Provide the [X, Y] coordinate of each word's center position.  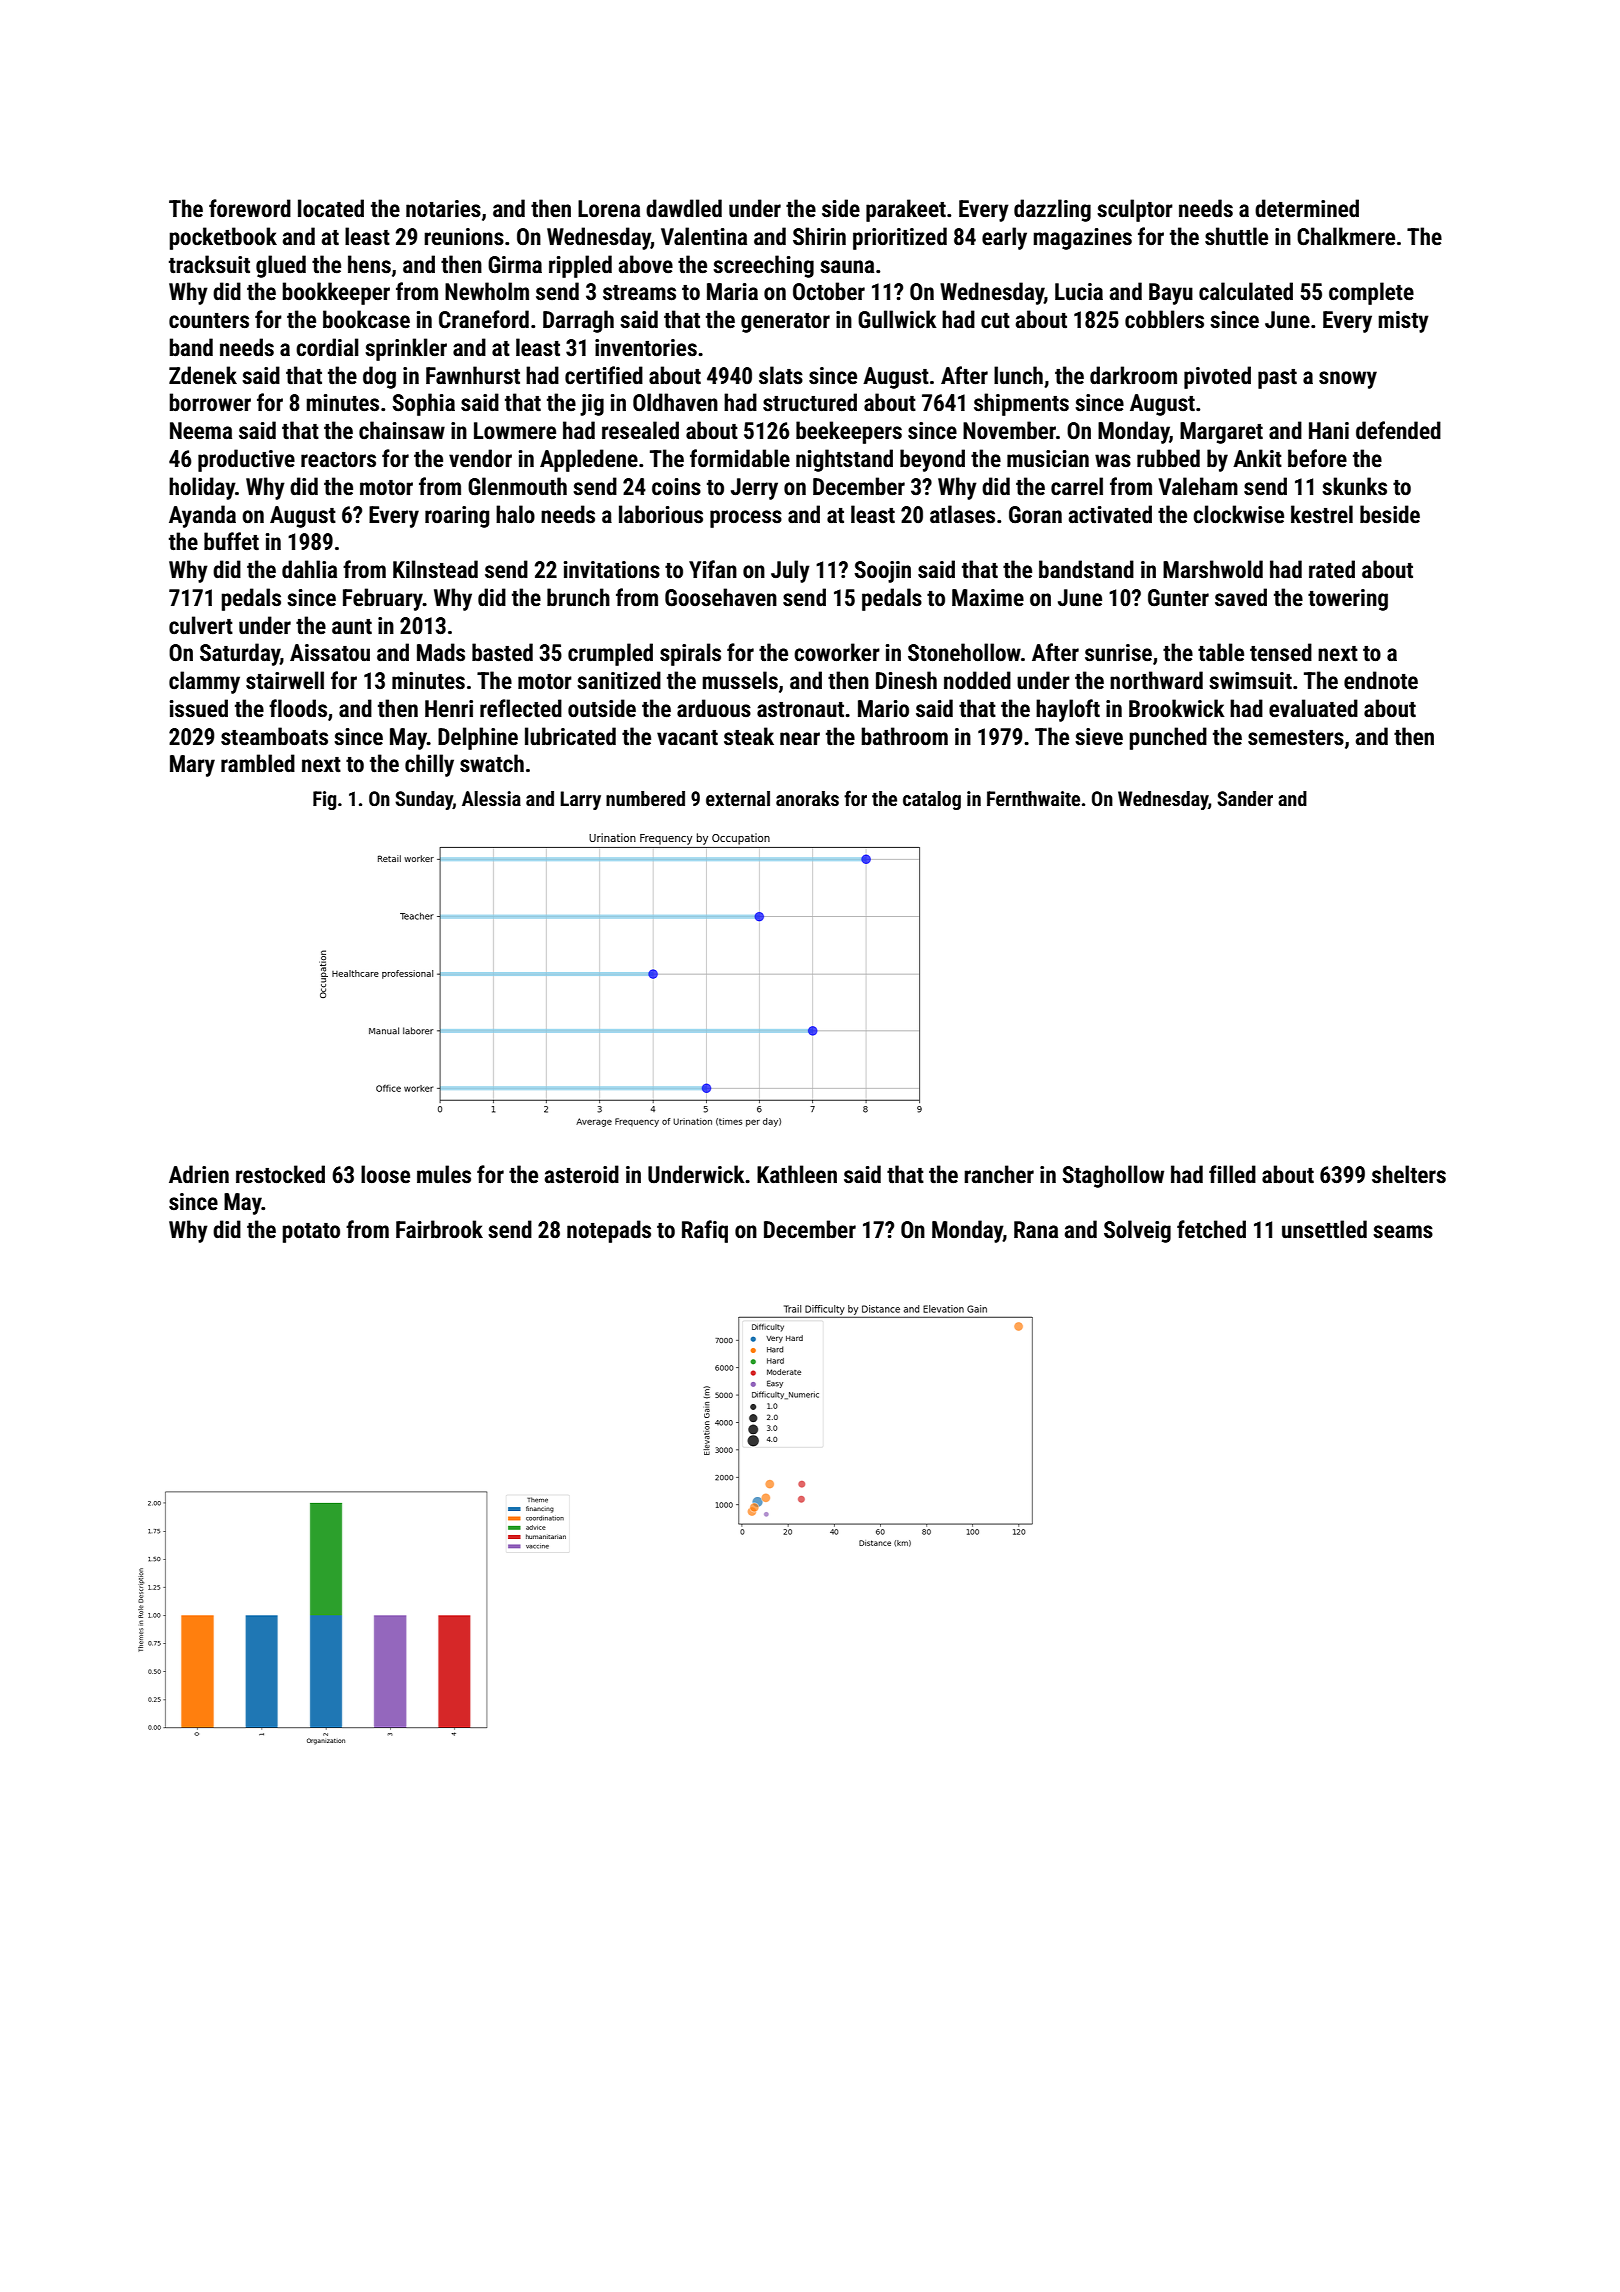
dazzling [1052, 210]
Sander [1245, 798]
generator [785, 323]
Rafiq [705, 1231]
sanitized [619, 680]
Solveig [1137, 1231]
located [331, 208]
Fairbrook [439, 1229]
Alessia [491, 798]
